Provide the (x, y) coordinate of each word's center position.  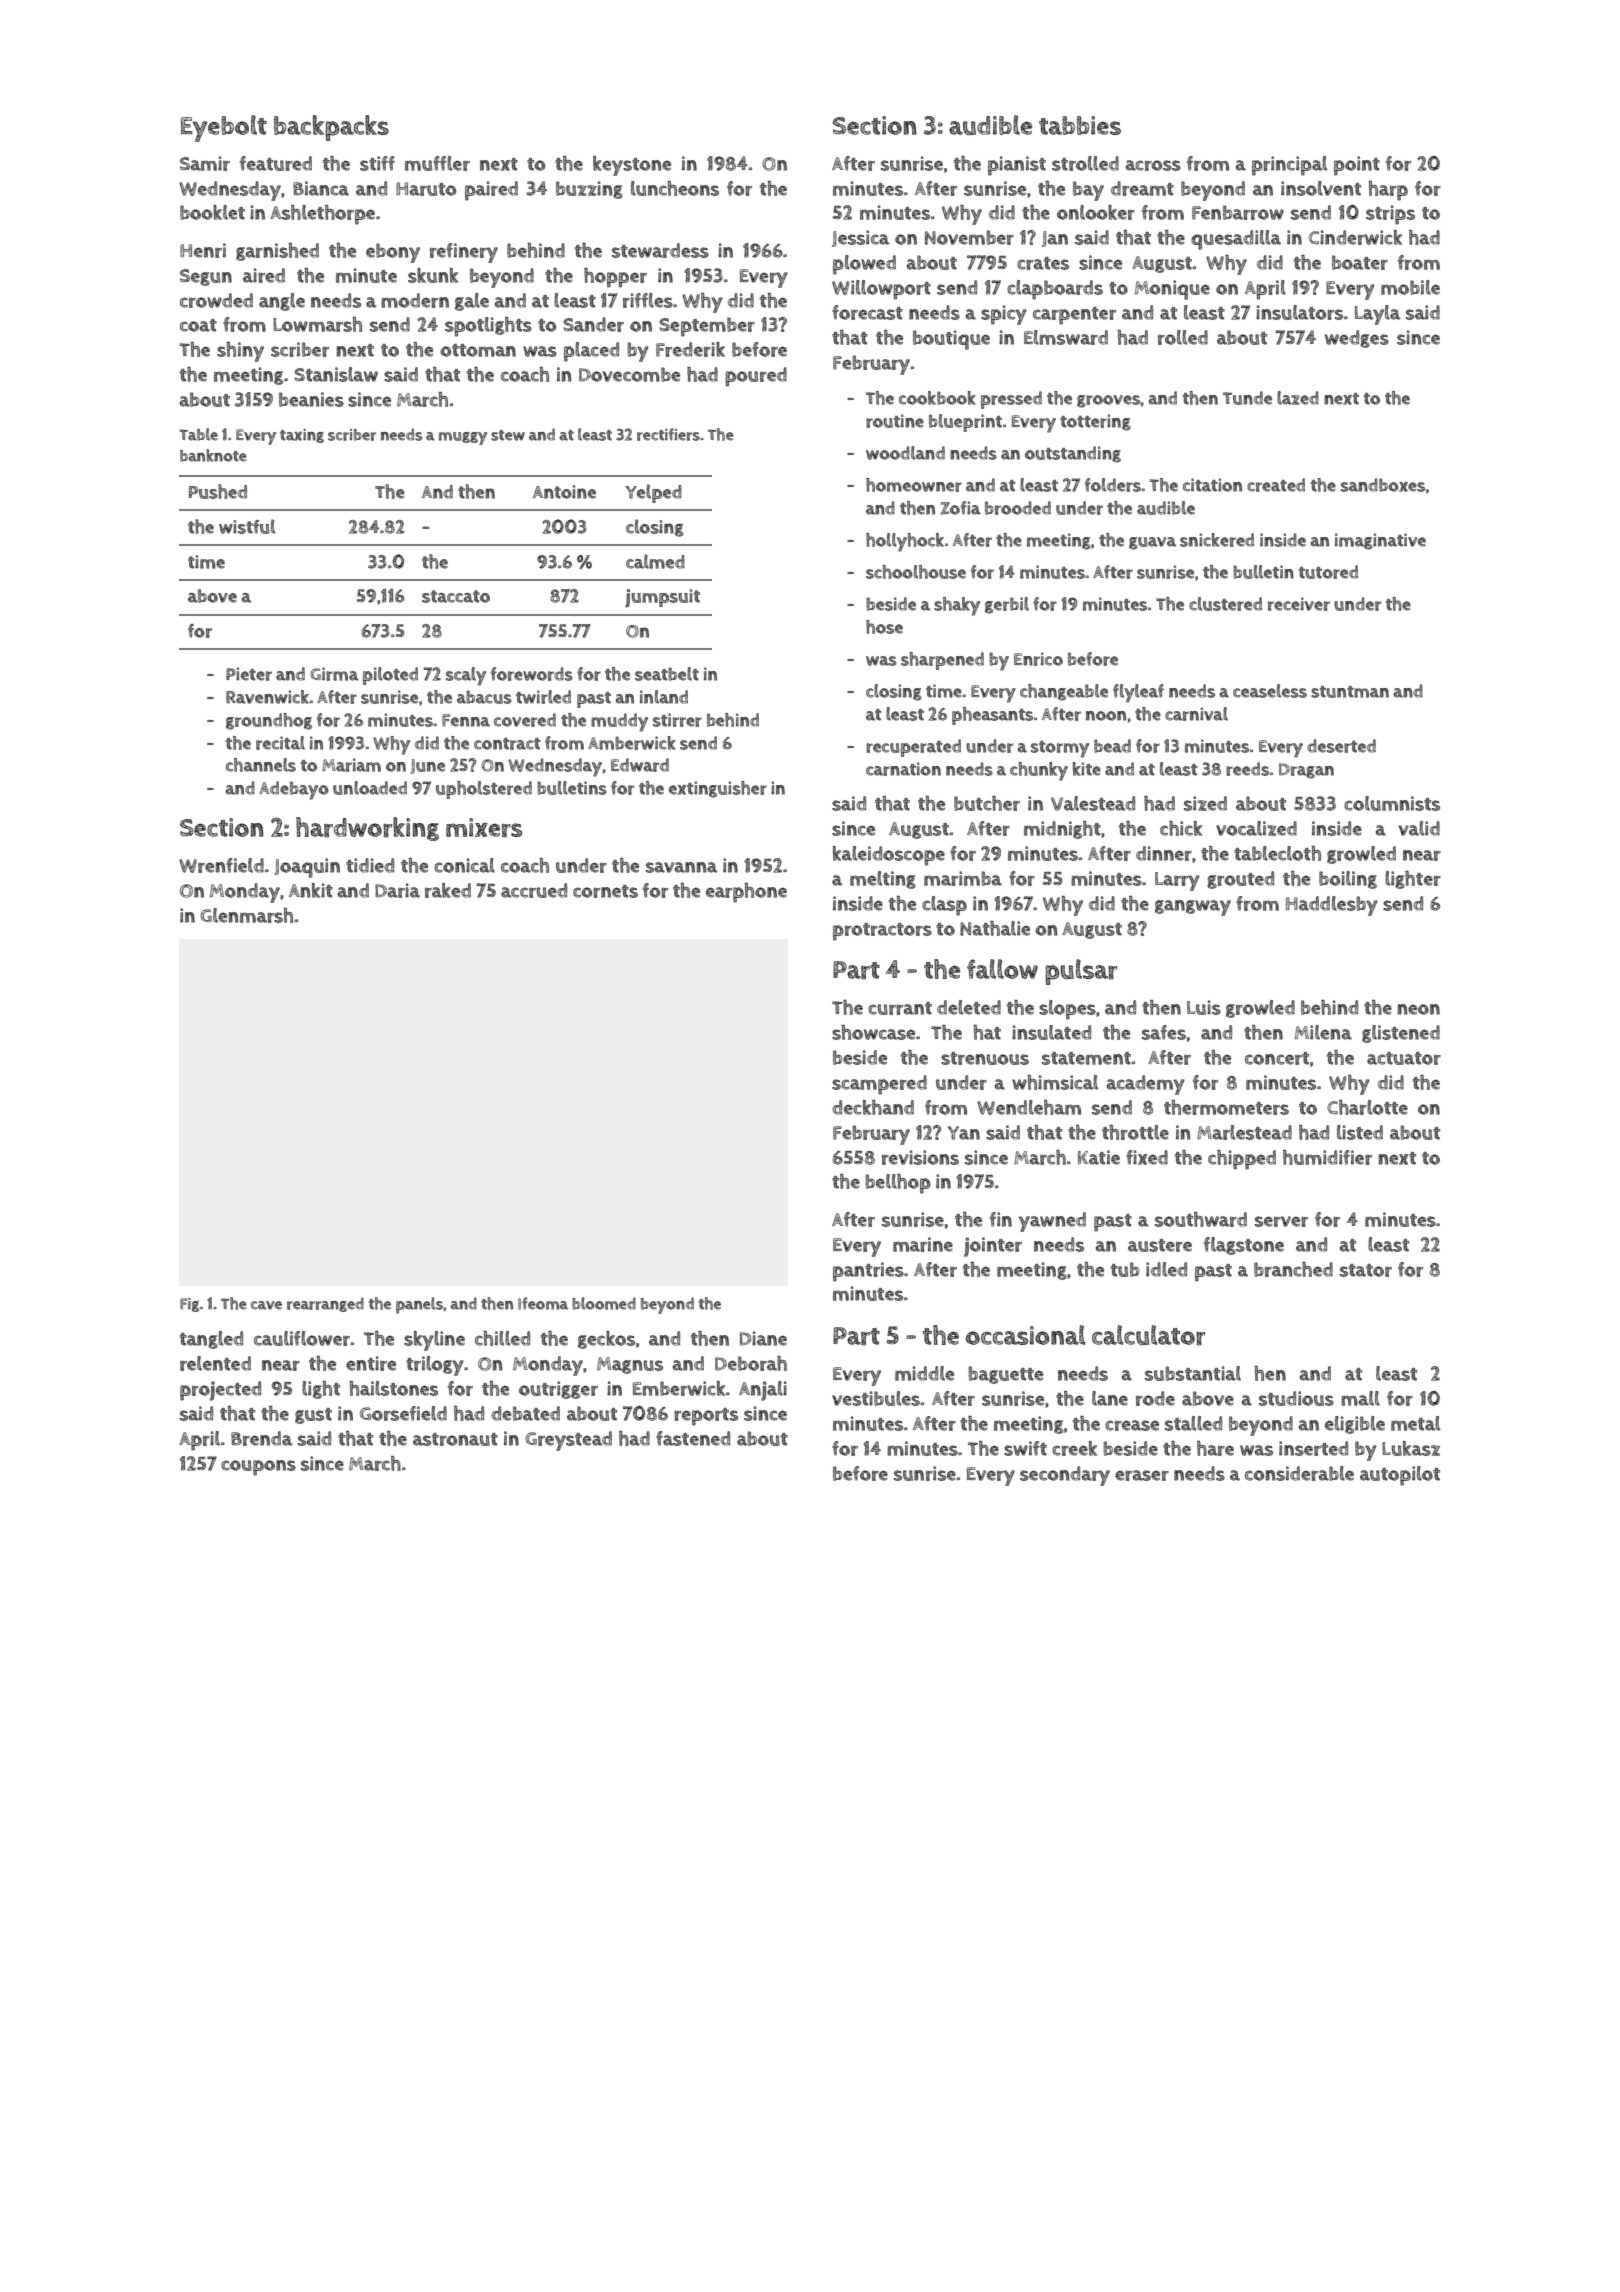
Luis (1204, 1007)
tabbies (1080, 125)
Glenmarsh (246, 915)
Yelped (653, 493)
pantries (868, 1272)
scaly (466, 676)
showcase (873, 1032)
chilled (502, 1338)
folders (1113, 485)
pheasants (992, 716)
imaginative (1380, 541)
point (1357, 166)
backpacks (331, 128)
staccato (456, 596)
